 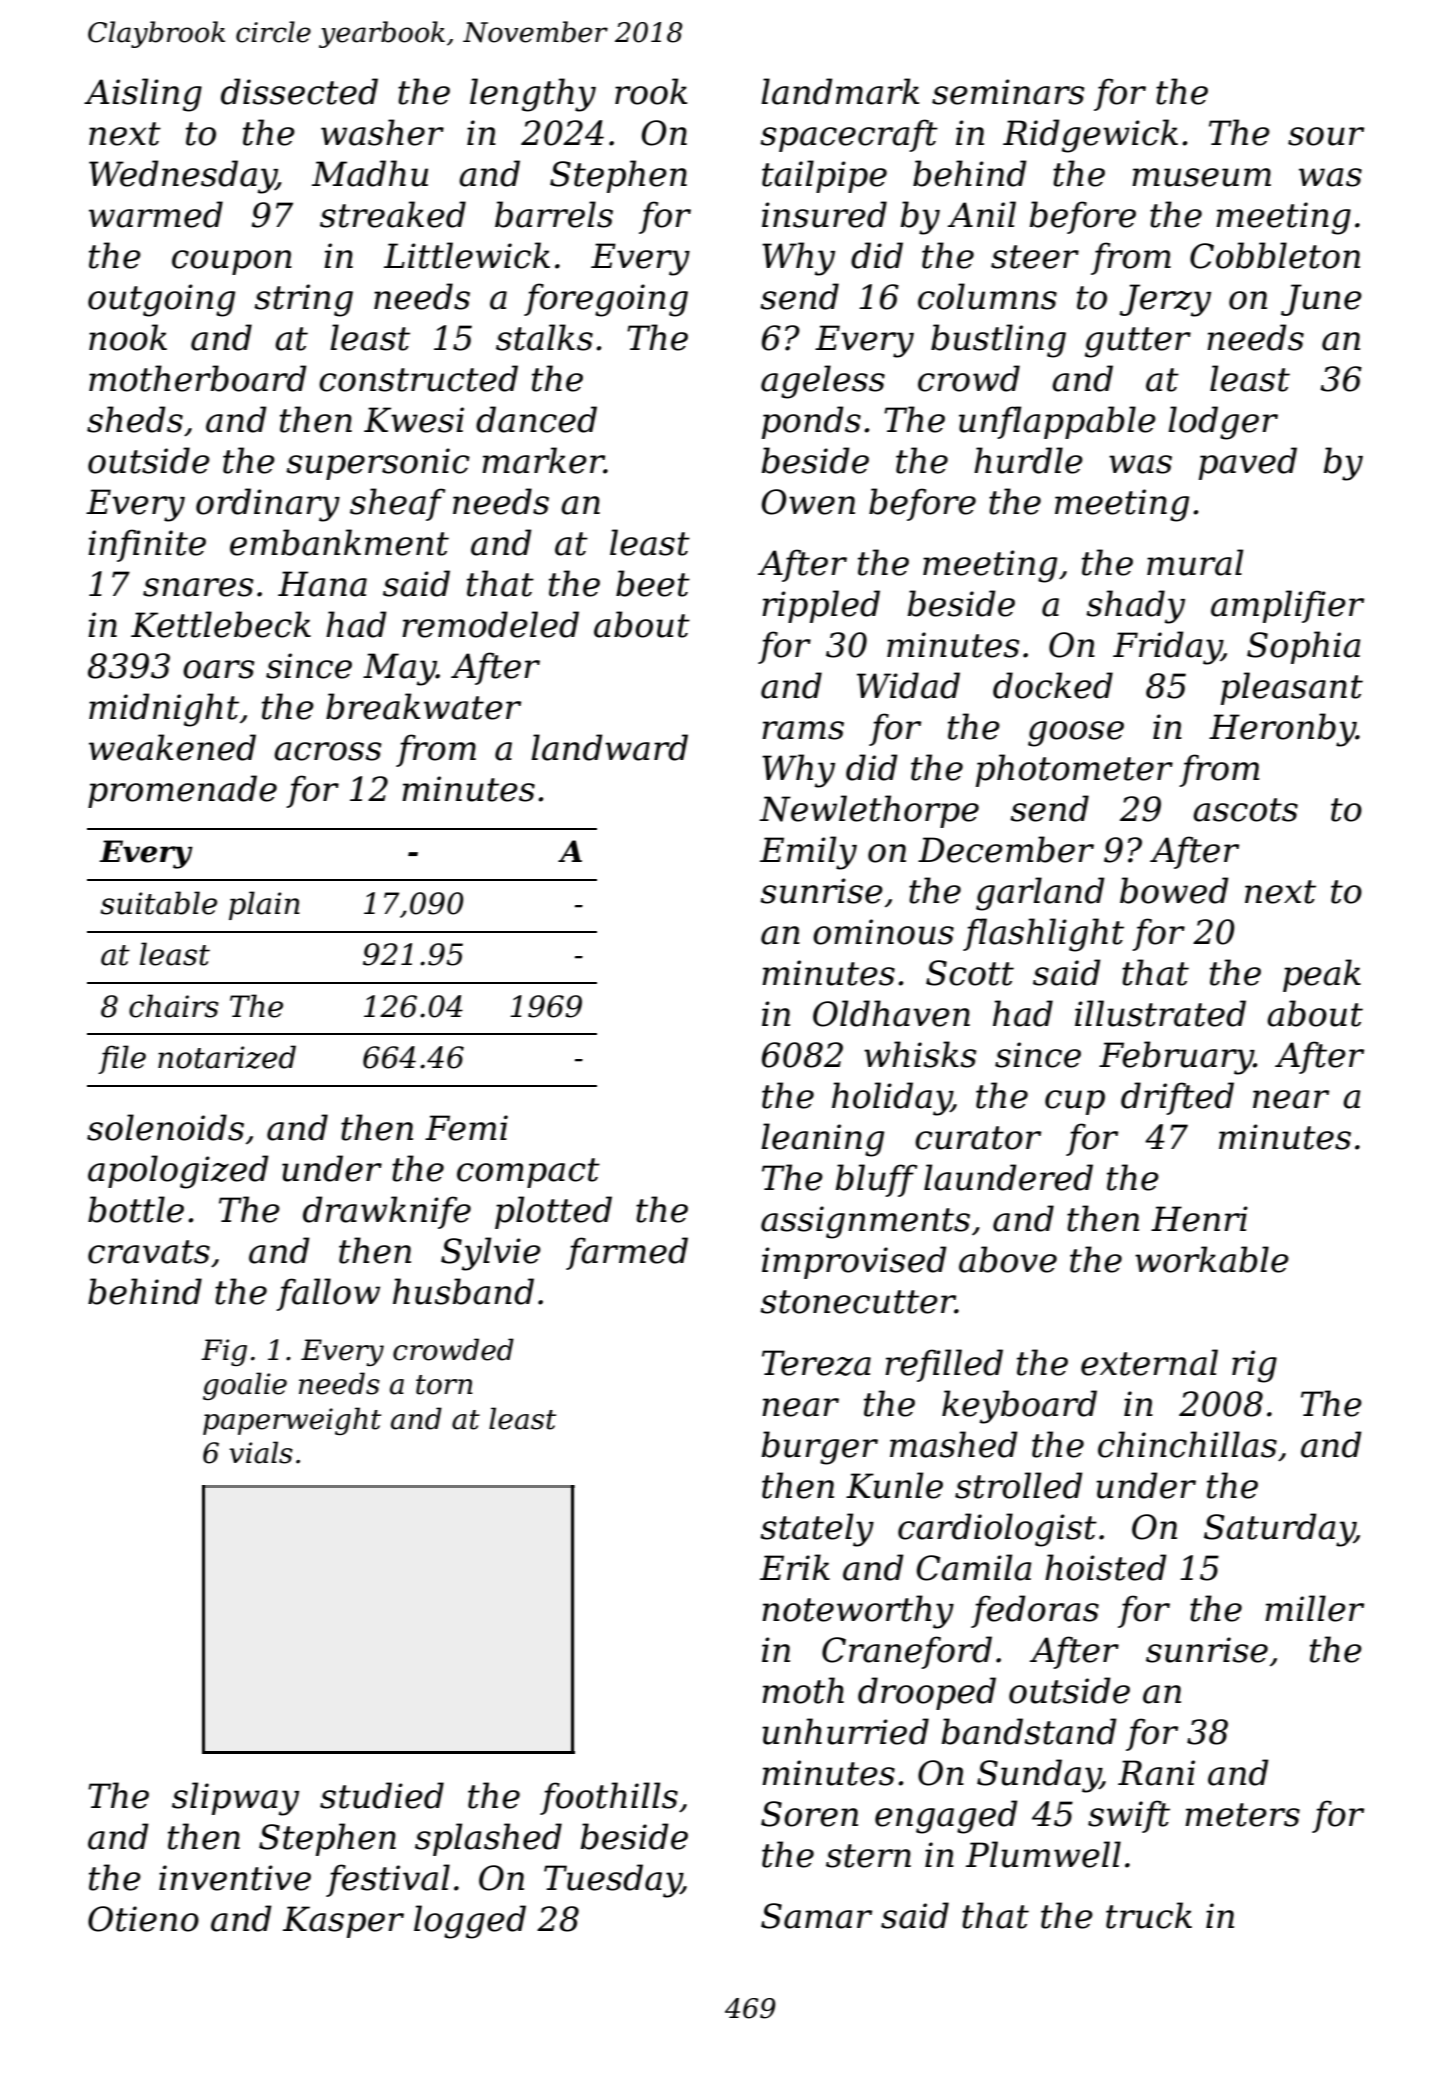 What do you see at coordinates (182, 791) in the screenshot?
I see `promenade` at bounding box center [182, 791].
